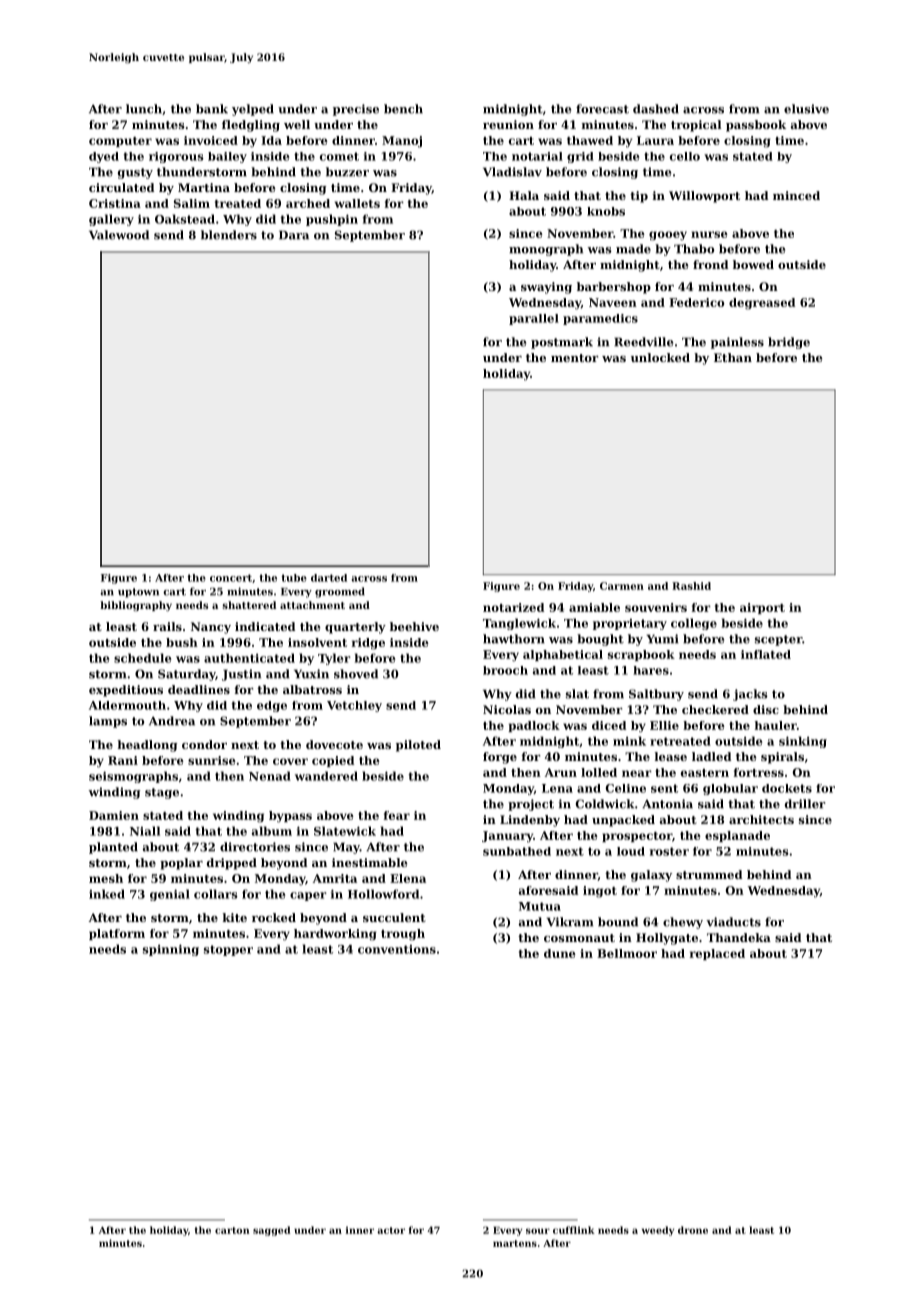 The width and height of the screenshot is (924, 1308). What do you see at coordinates (138, 593) in the screenshot?
I see `uptown` at bounding box center [138, 593].
